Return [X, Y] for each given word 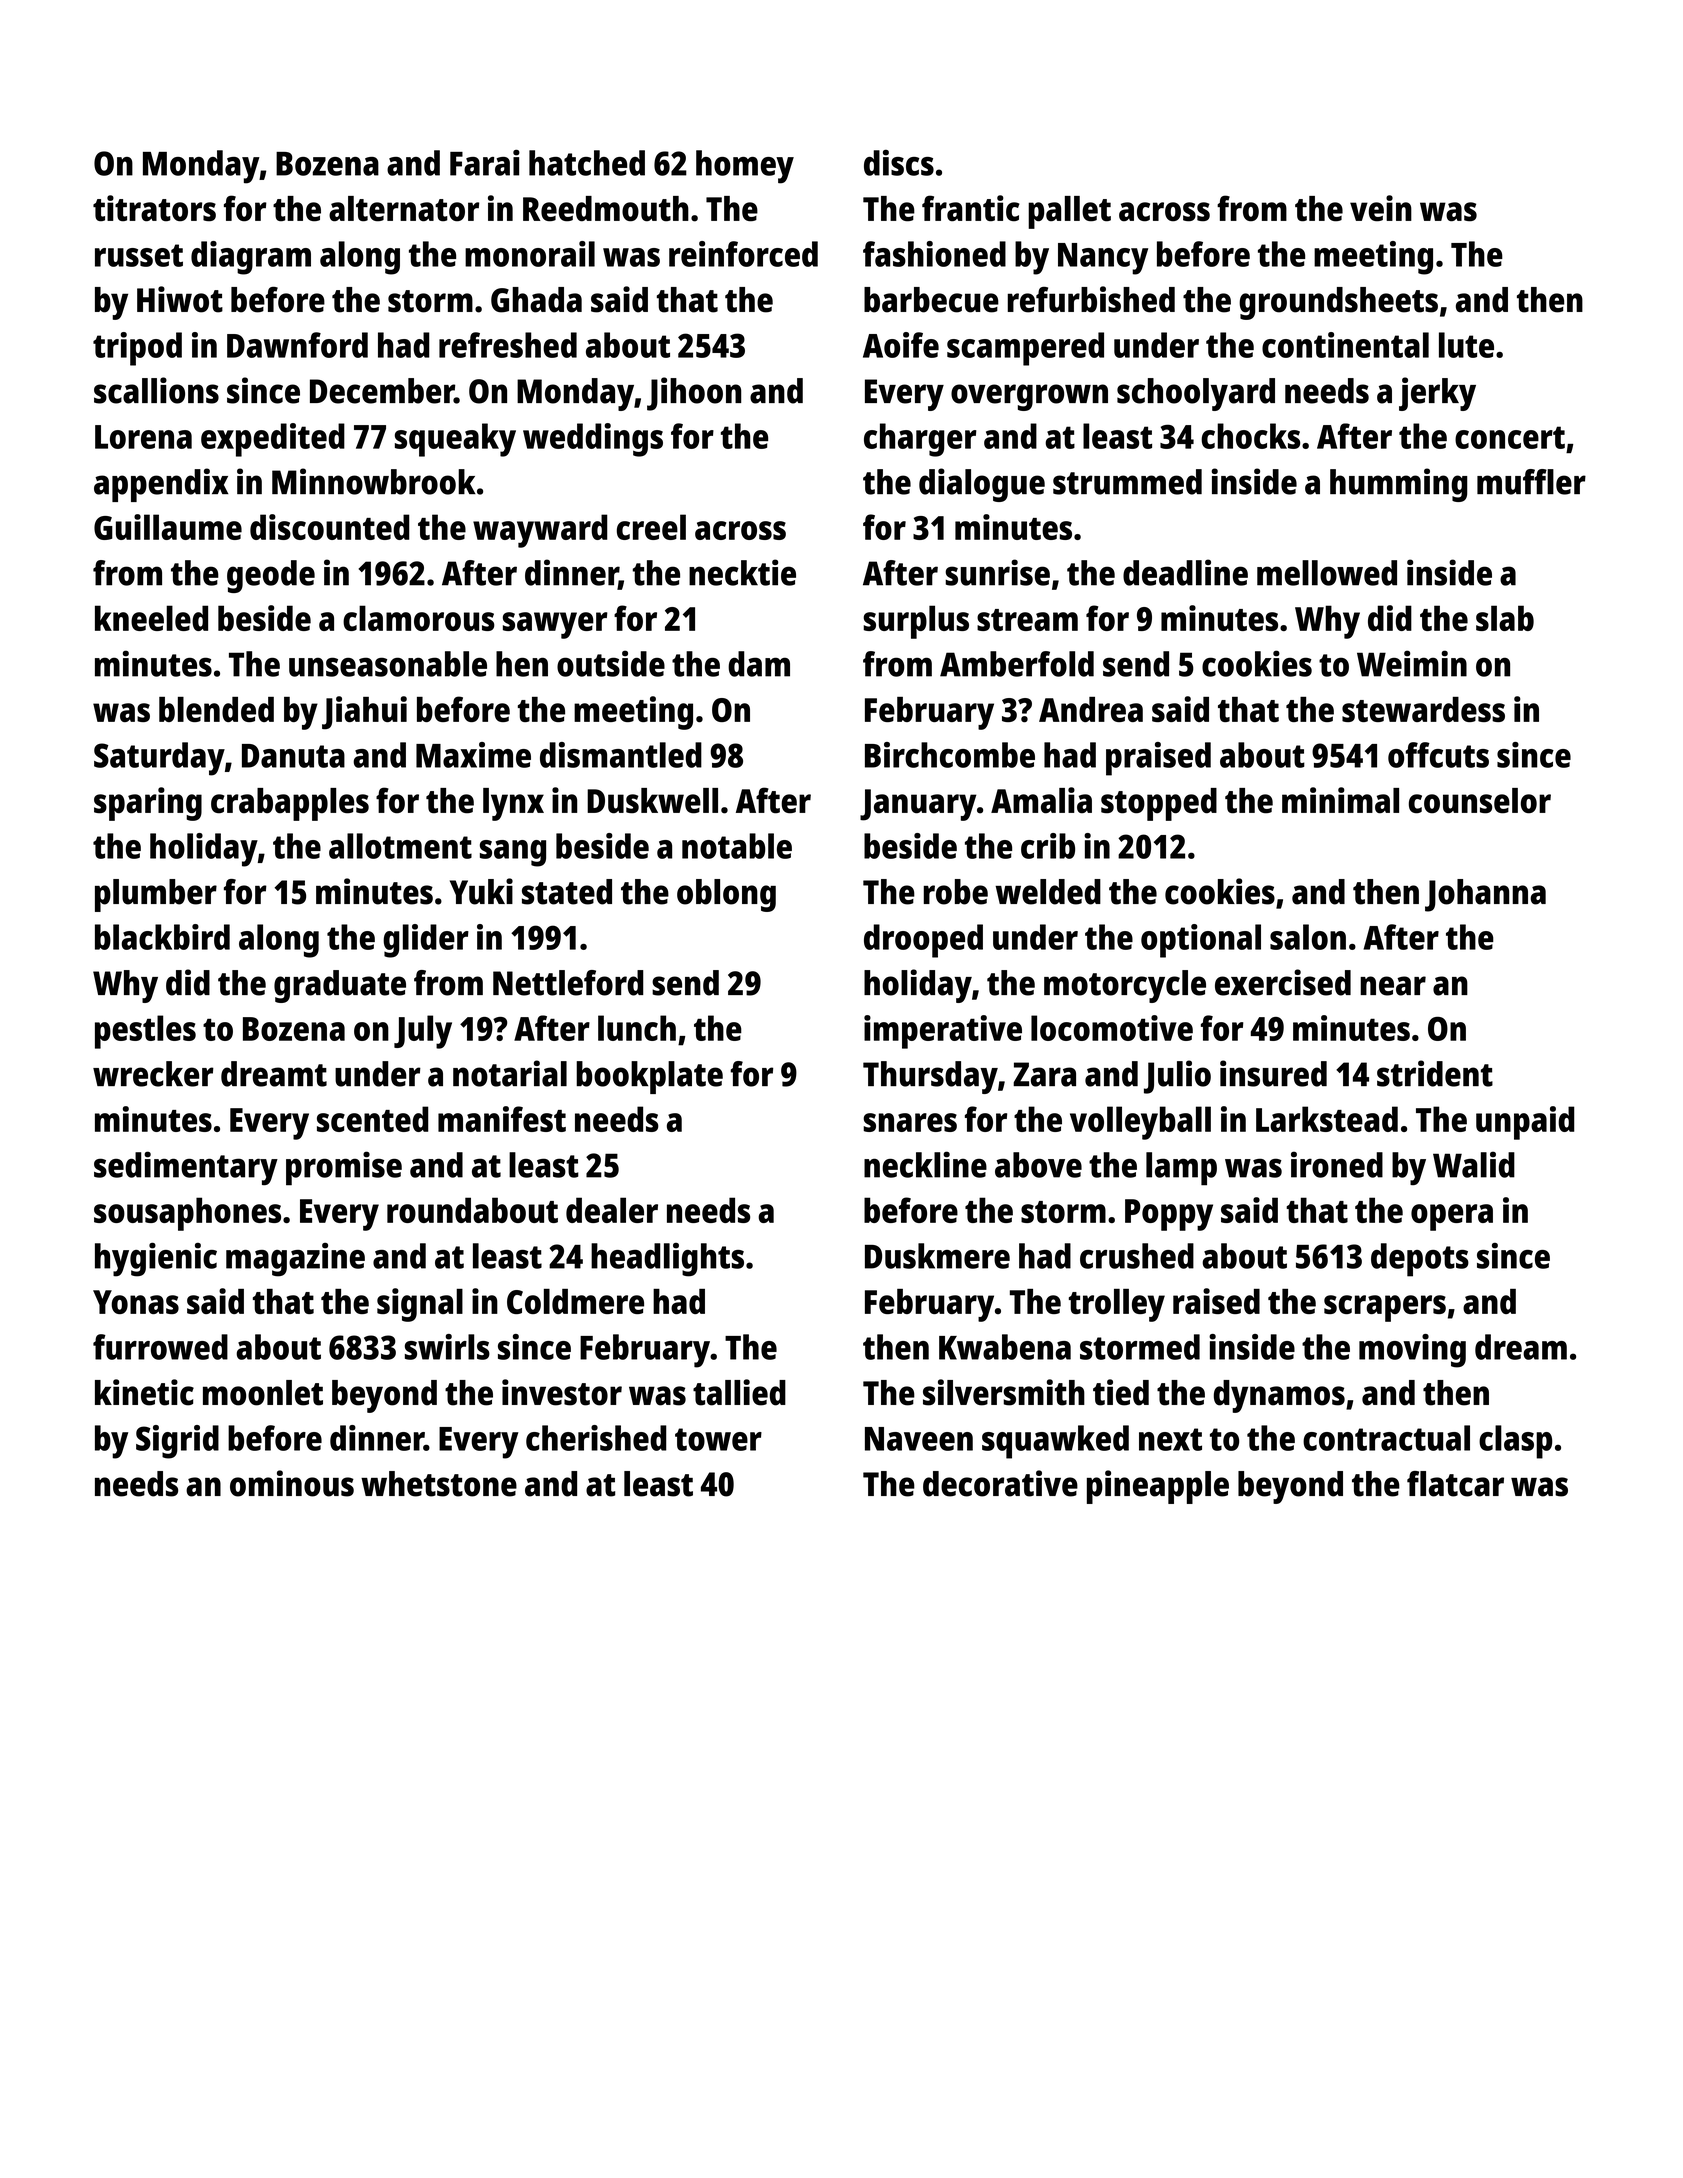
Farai [485, 163]
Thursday [930, 1077]
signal [420, 1305]
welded [1048, 892]
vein [1381, 208]
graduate [340, 986]
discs [899, 163]
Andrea [1091, 709]
